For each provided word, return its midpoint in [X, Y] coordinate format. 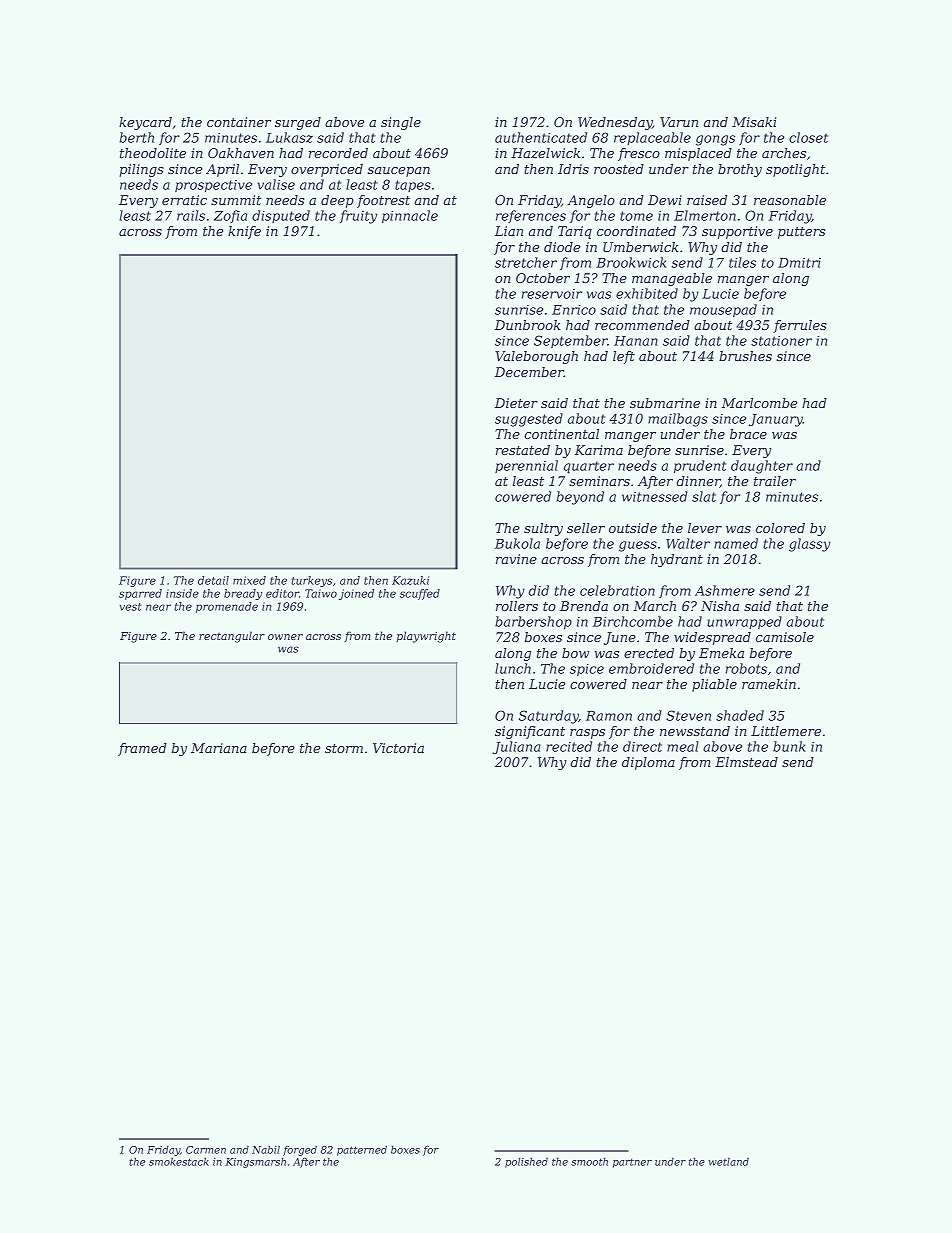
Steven [688, 715]
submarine [665, 403]
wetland [729, 1161]
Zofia [230, 216]
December [529, 372]
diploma [648, 763]
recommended [642, 325]
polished [526, 1162]
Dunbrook [528, 325]
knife [244, 232]
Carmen [206, 1150]
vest [131, 607]
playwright [426, 637]
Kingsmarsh [255, 1162]
